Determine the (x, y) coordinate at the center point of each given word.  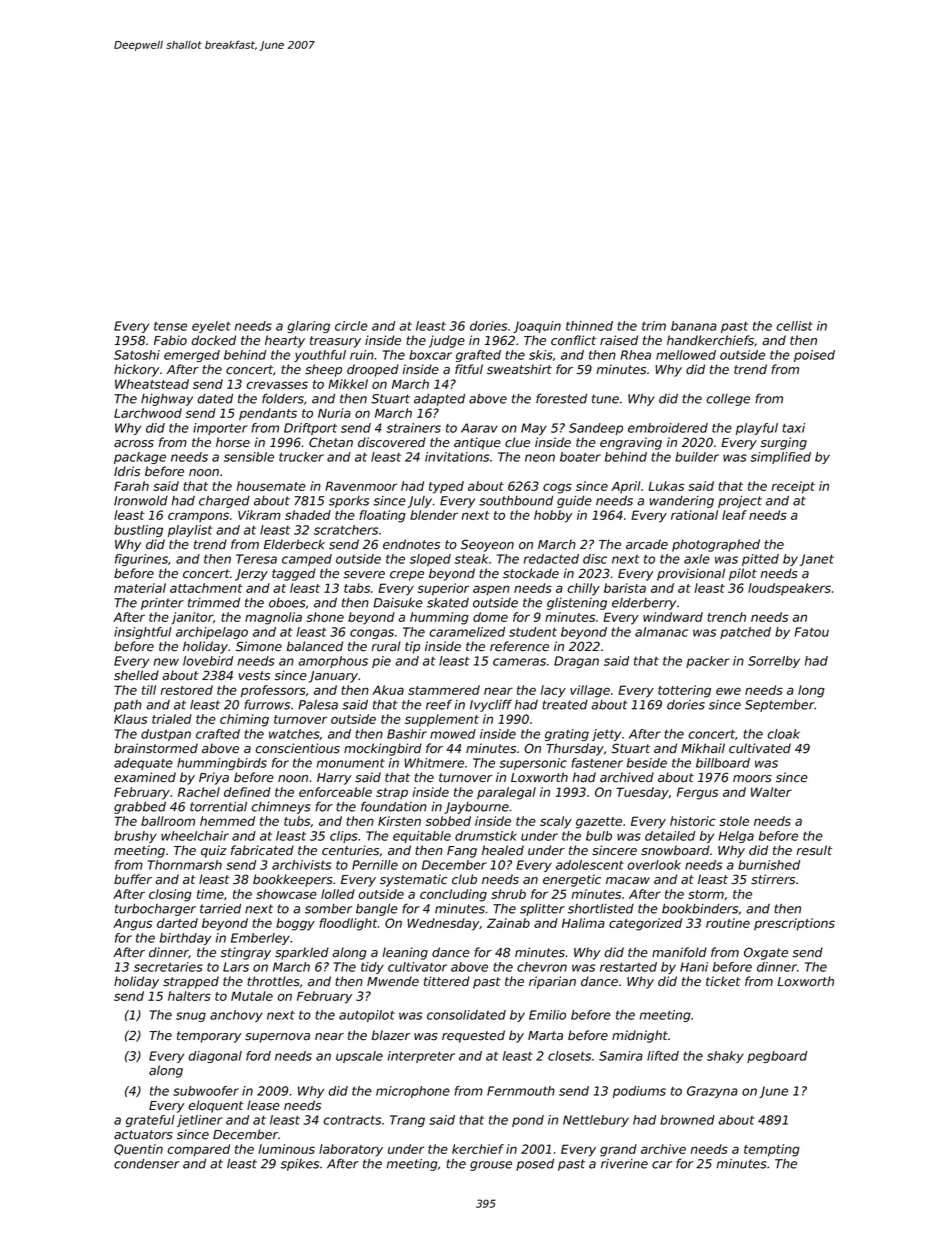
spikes (299, 1165)
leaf (734, 515)
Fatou (811, 632)
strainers (413, 428)
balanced (314, 646)
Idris (127, 471)
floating (382, 516)
